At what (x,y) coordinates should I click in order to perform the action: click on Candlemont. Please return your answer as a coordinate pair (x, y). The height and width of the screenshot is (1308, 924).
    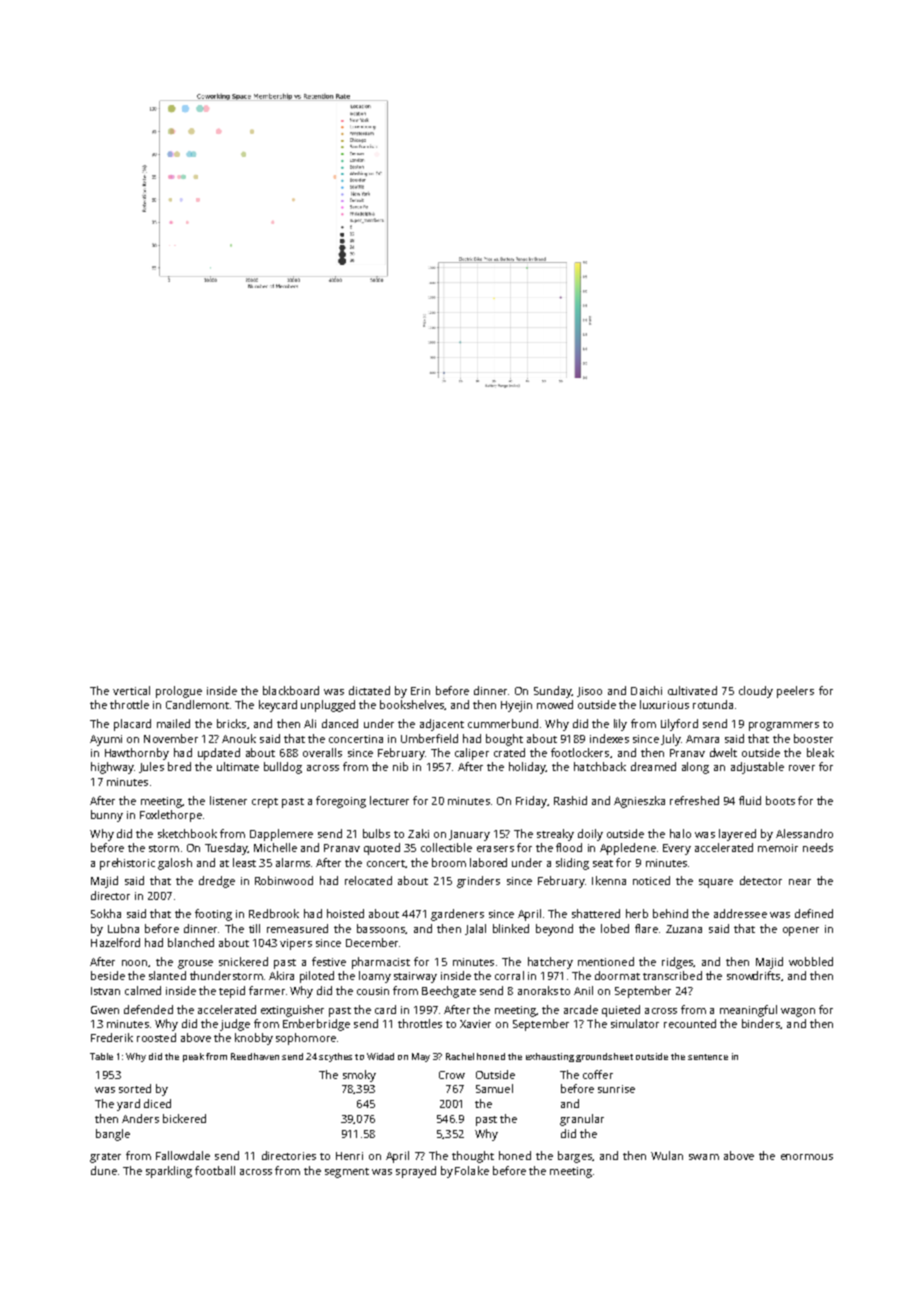
    Looking at the image, I should click on (197, 704).
